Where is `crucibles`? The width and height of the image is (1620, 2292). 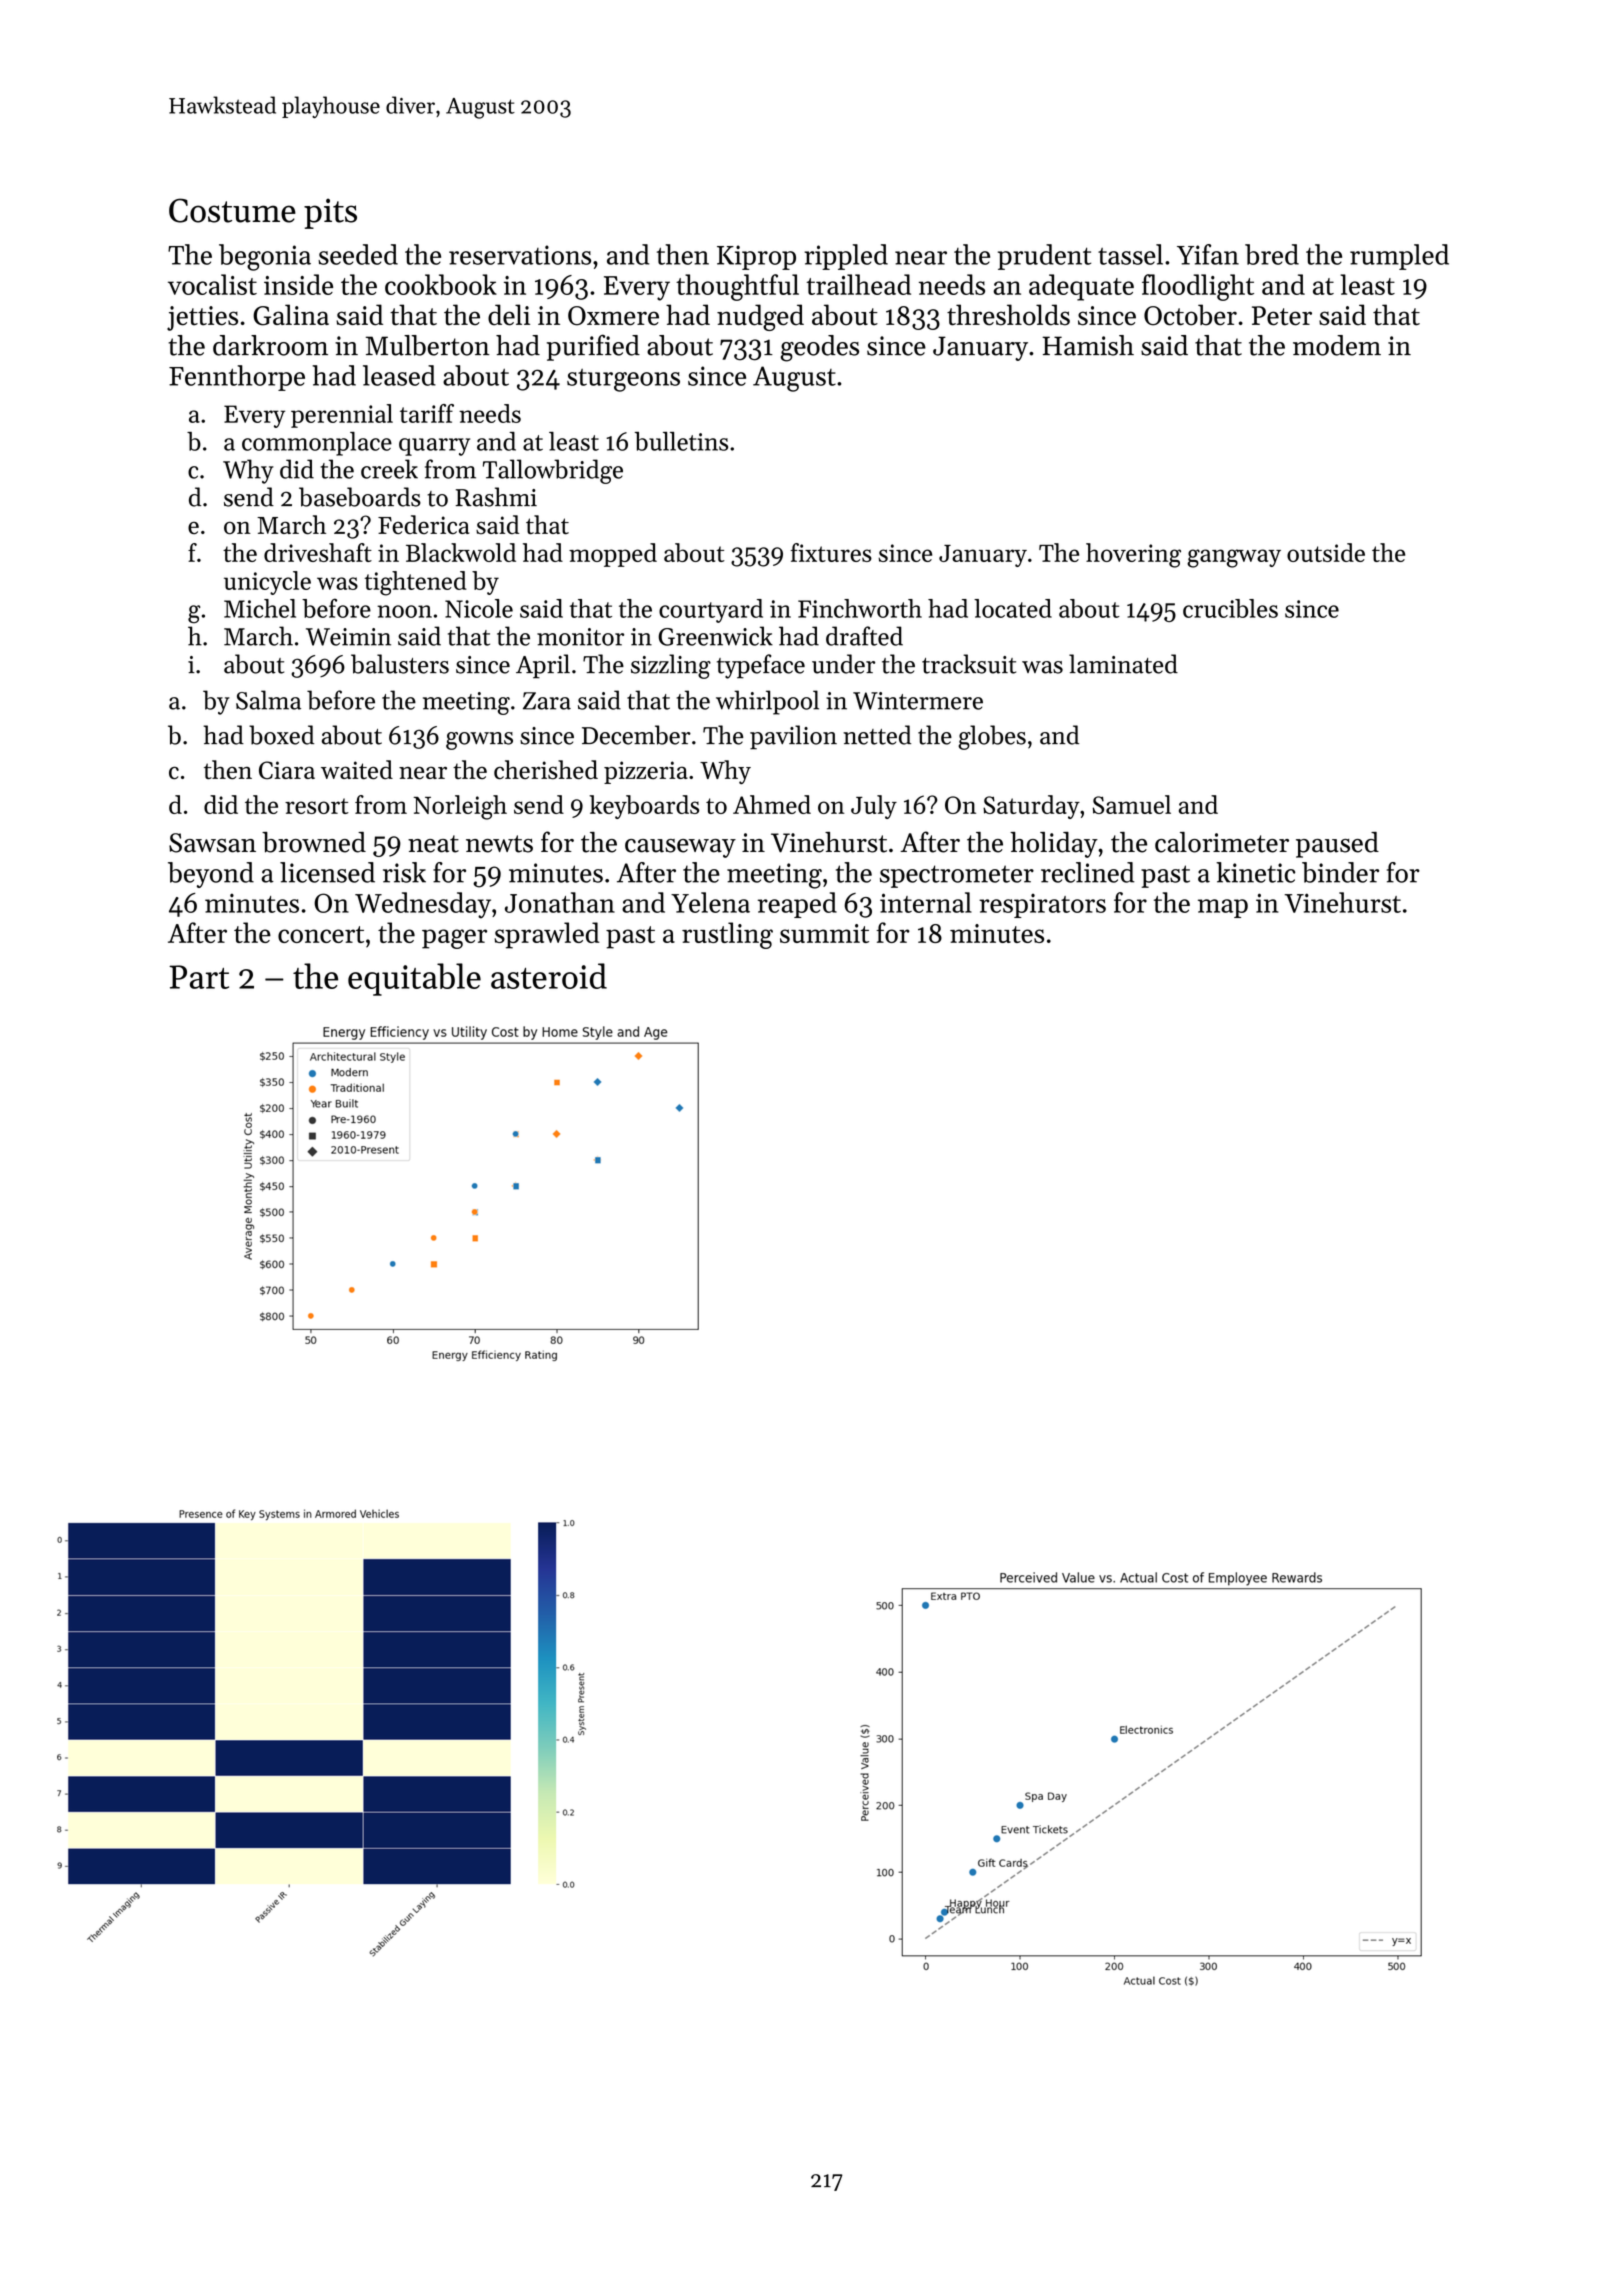
crucibles is located at coordinates (1230, 608).
